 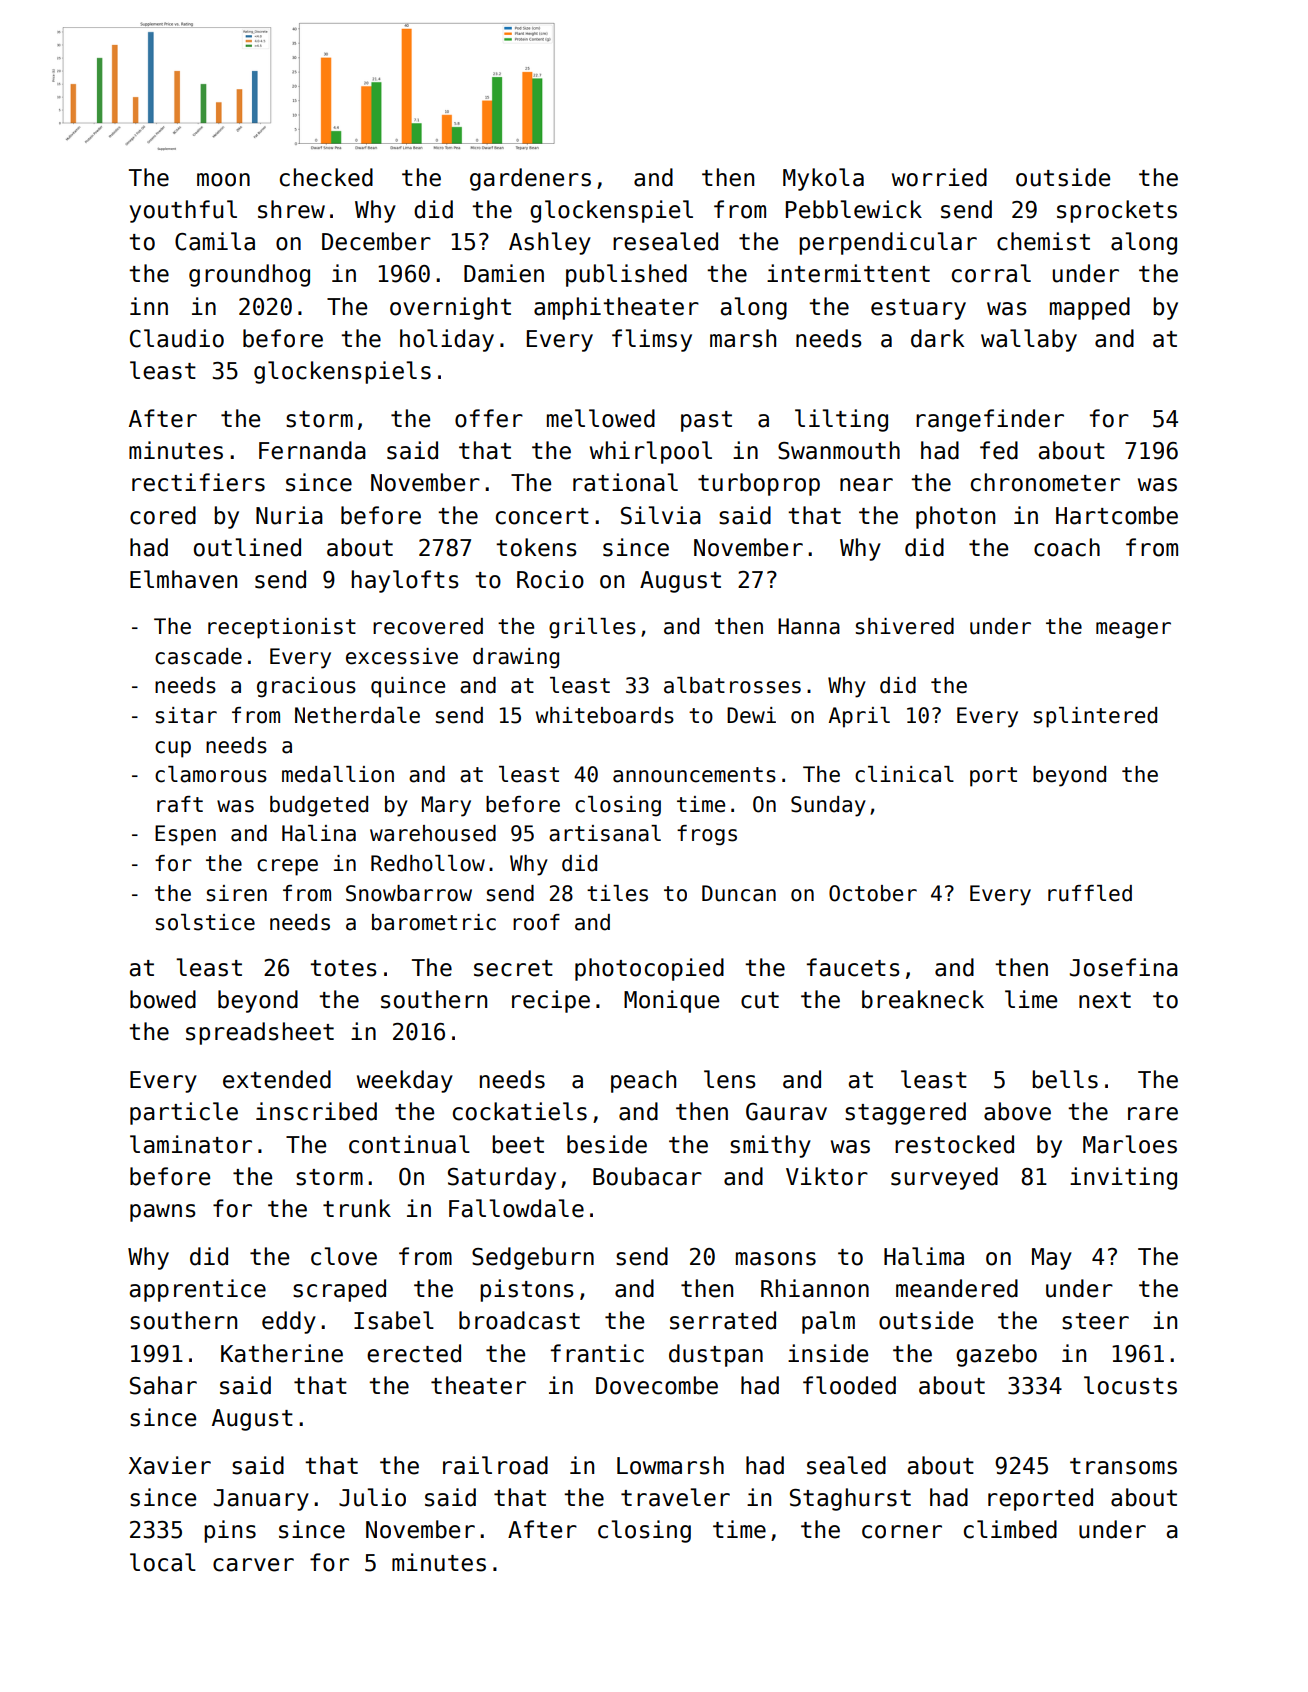 I want to click on traveler, so click(x=675, y=1497).
